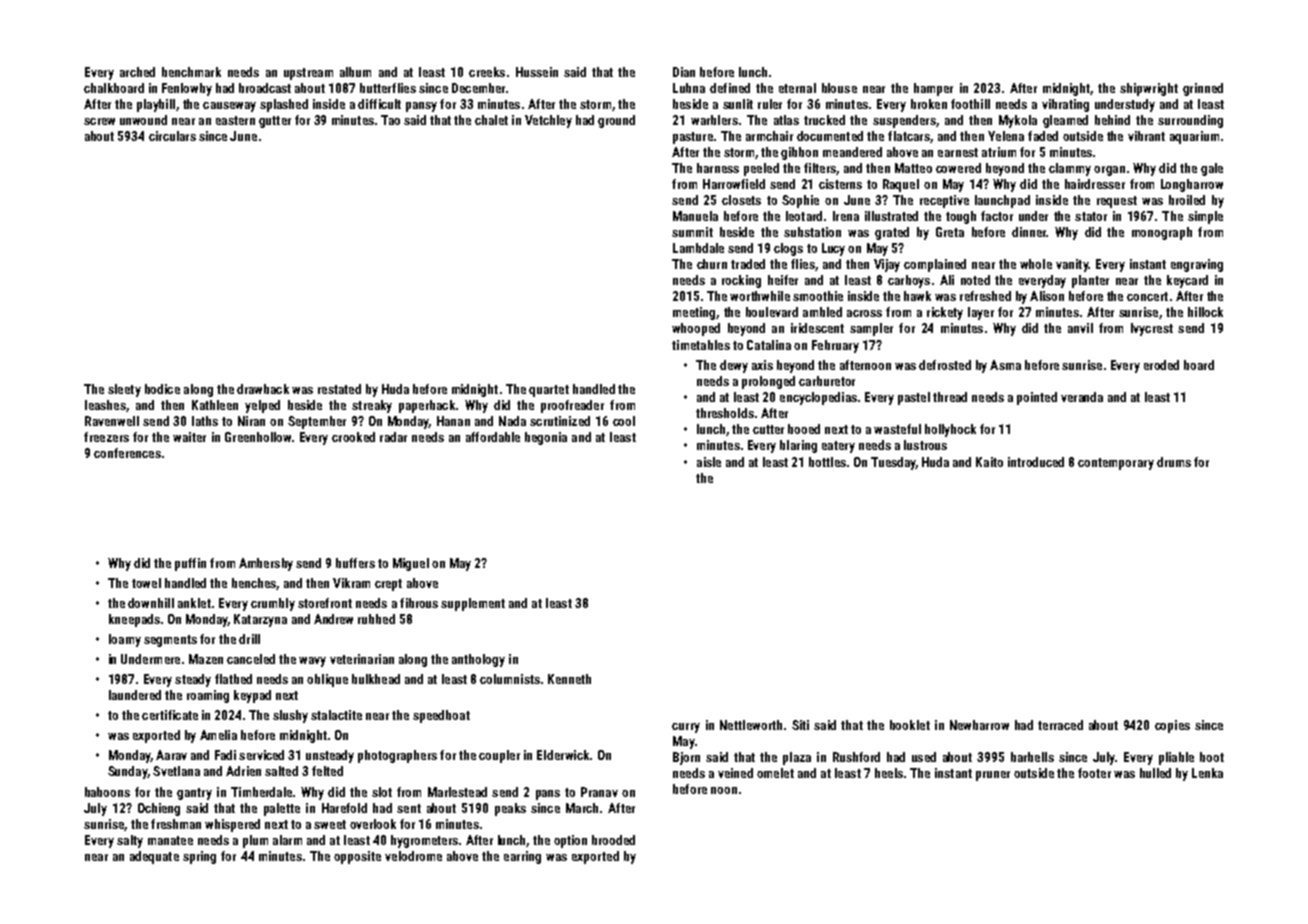 Image resolution: width=1308 pixels, height=924 pixels. Describe the element at coordinates (734, 184) in the screenshot. I see `Harrowfield` at that location.
